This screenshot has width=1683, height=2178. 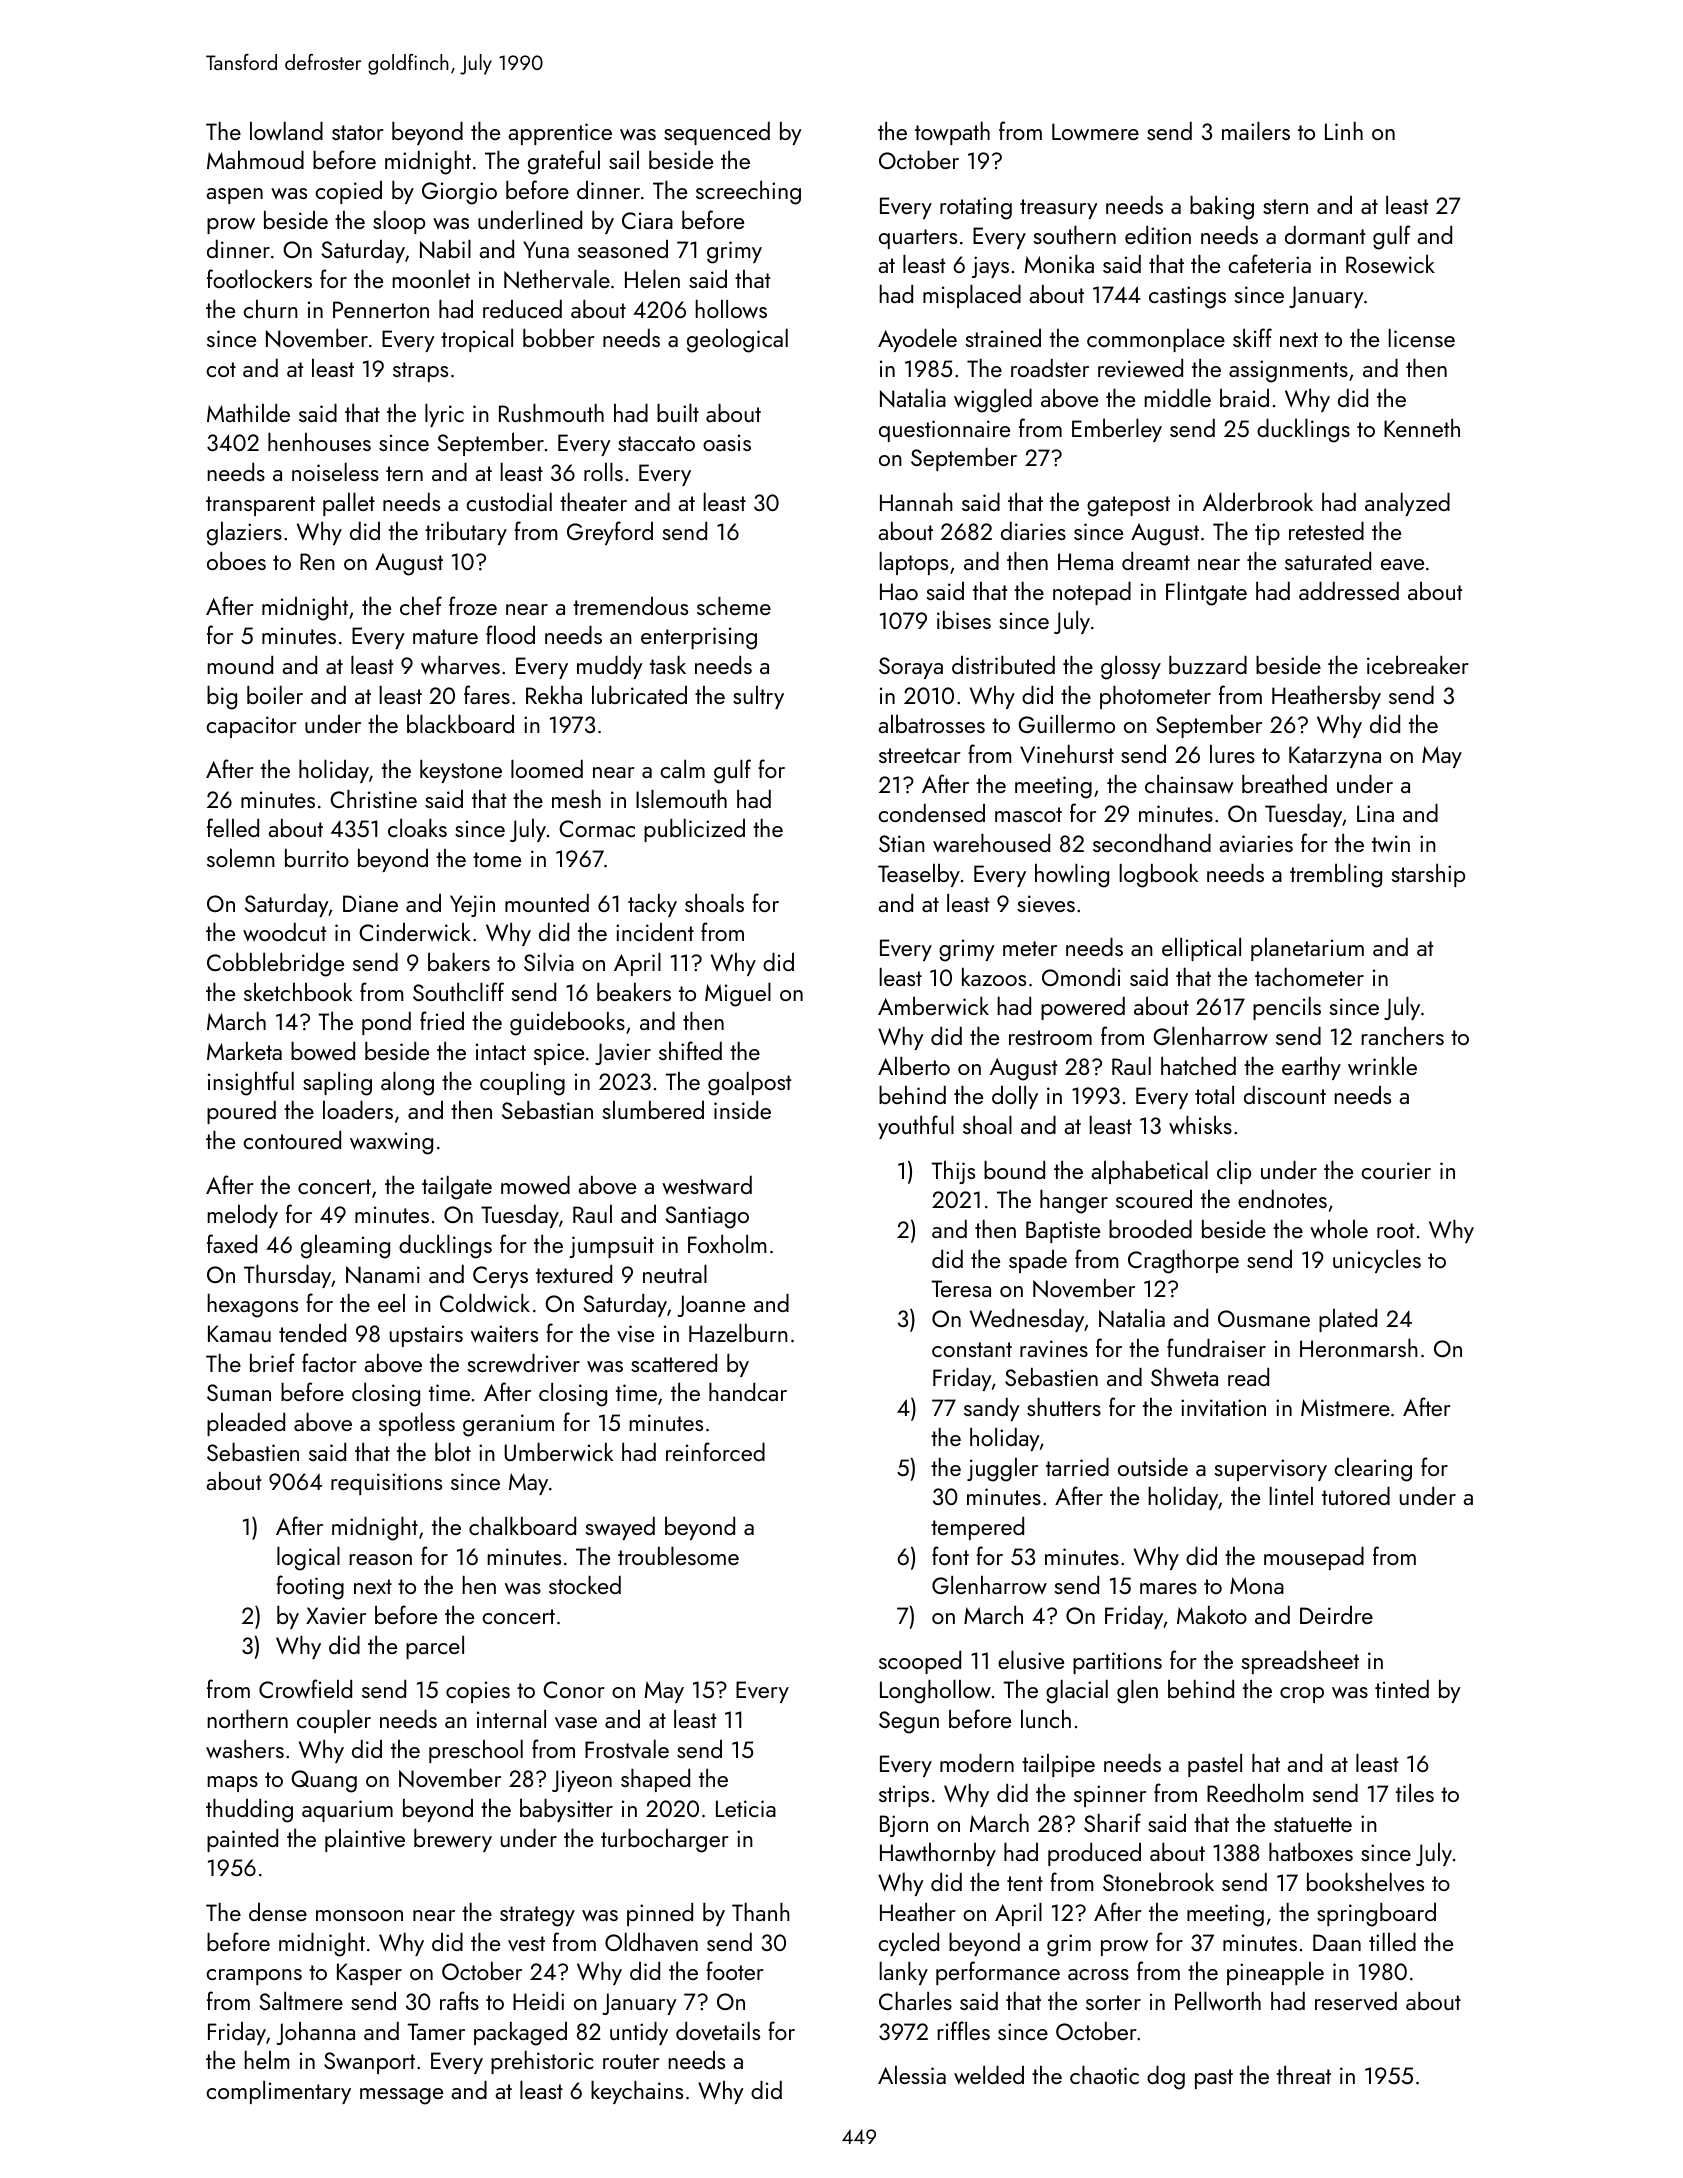 I want to click on Linh, so click(x=1344, y=131).
